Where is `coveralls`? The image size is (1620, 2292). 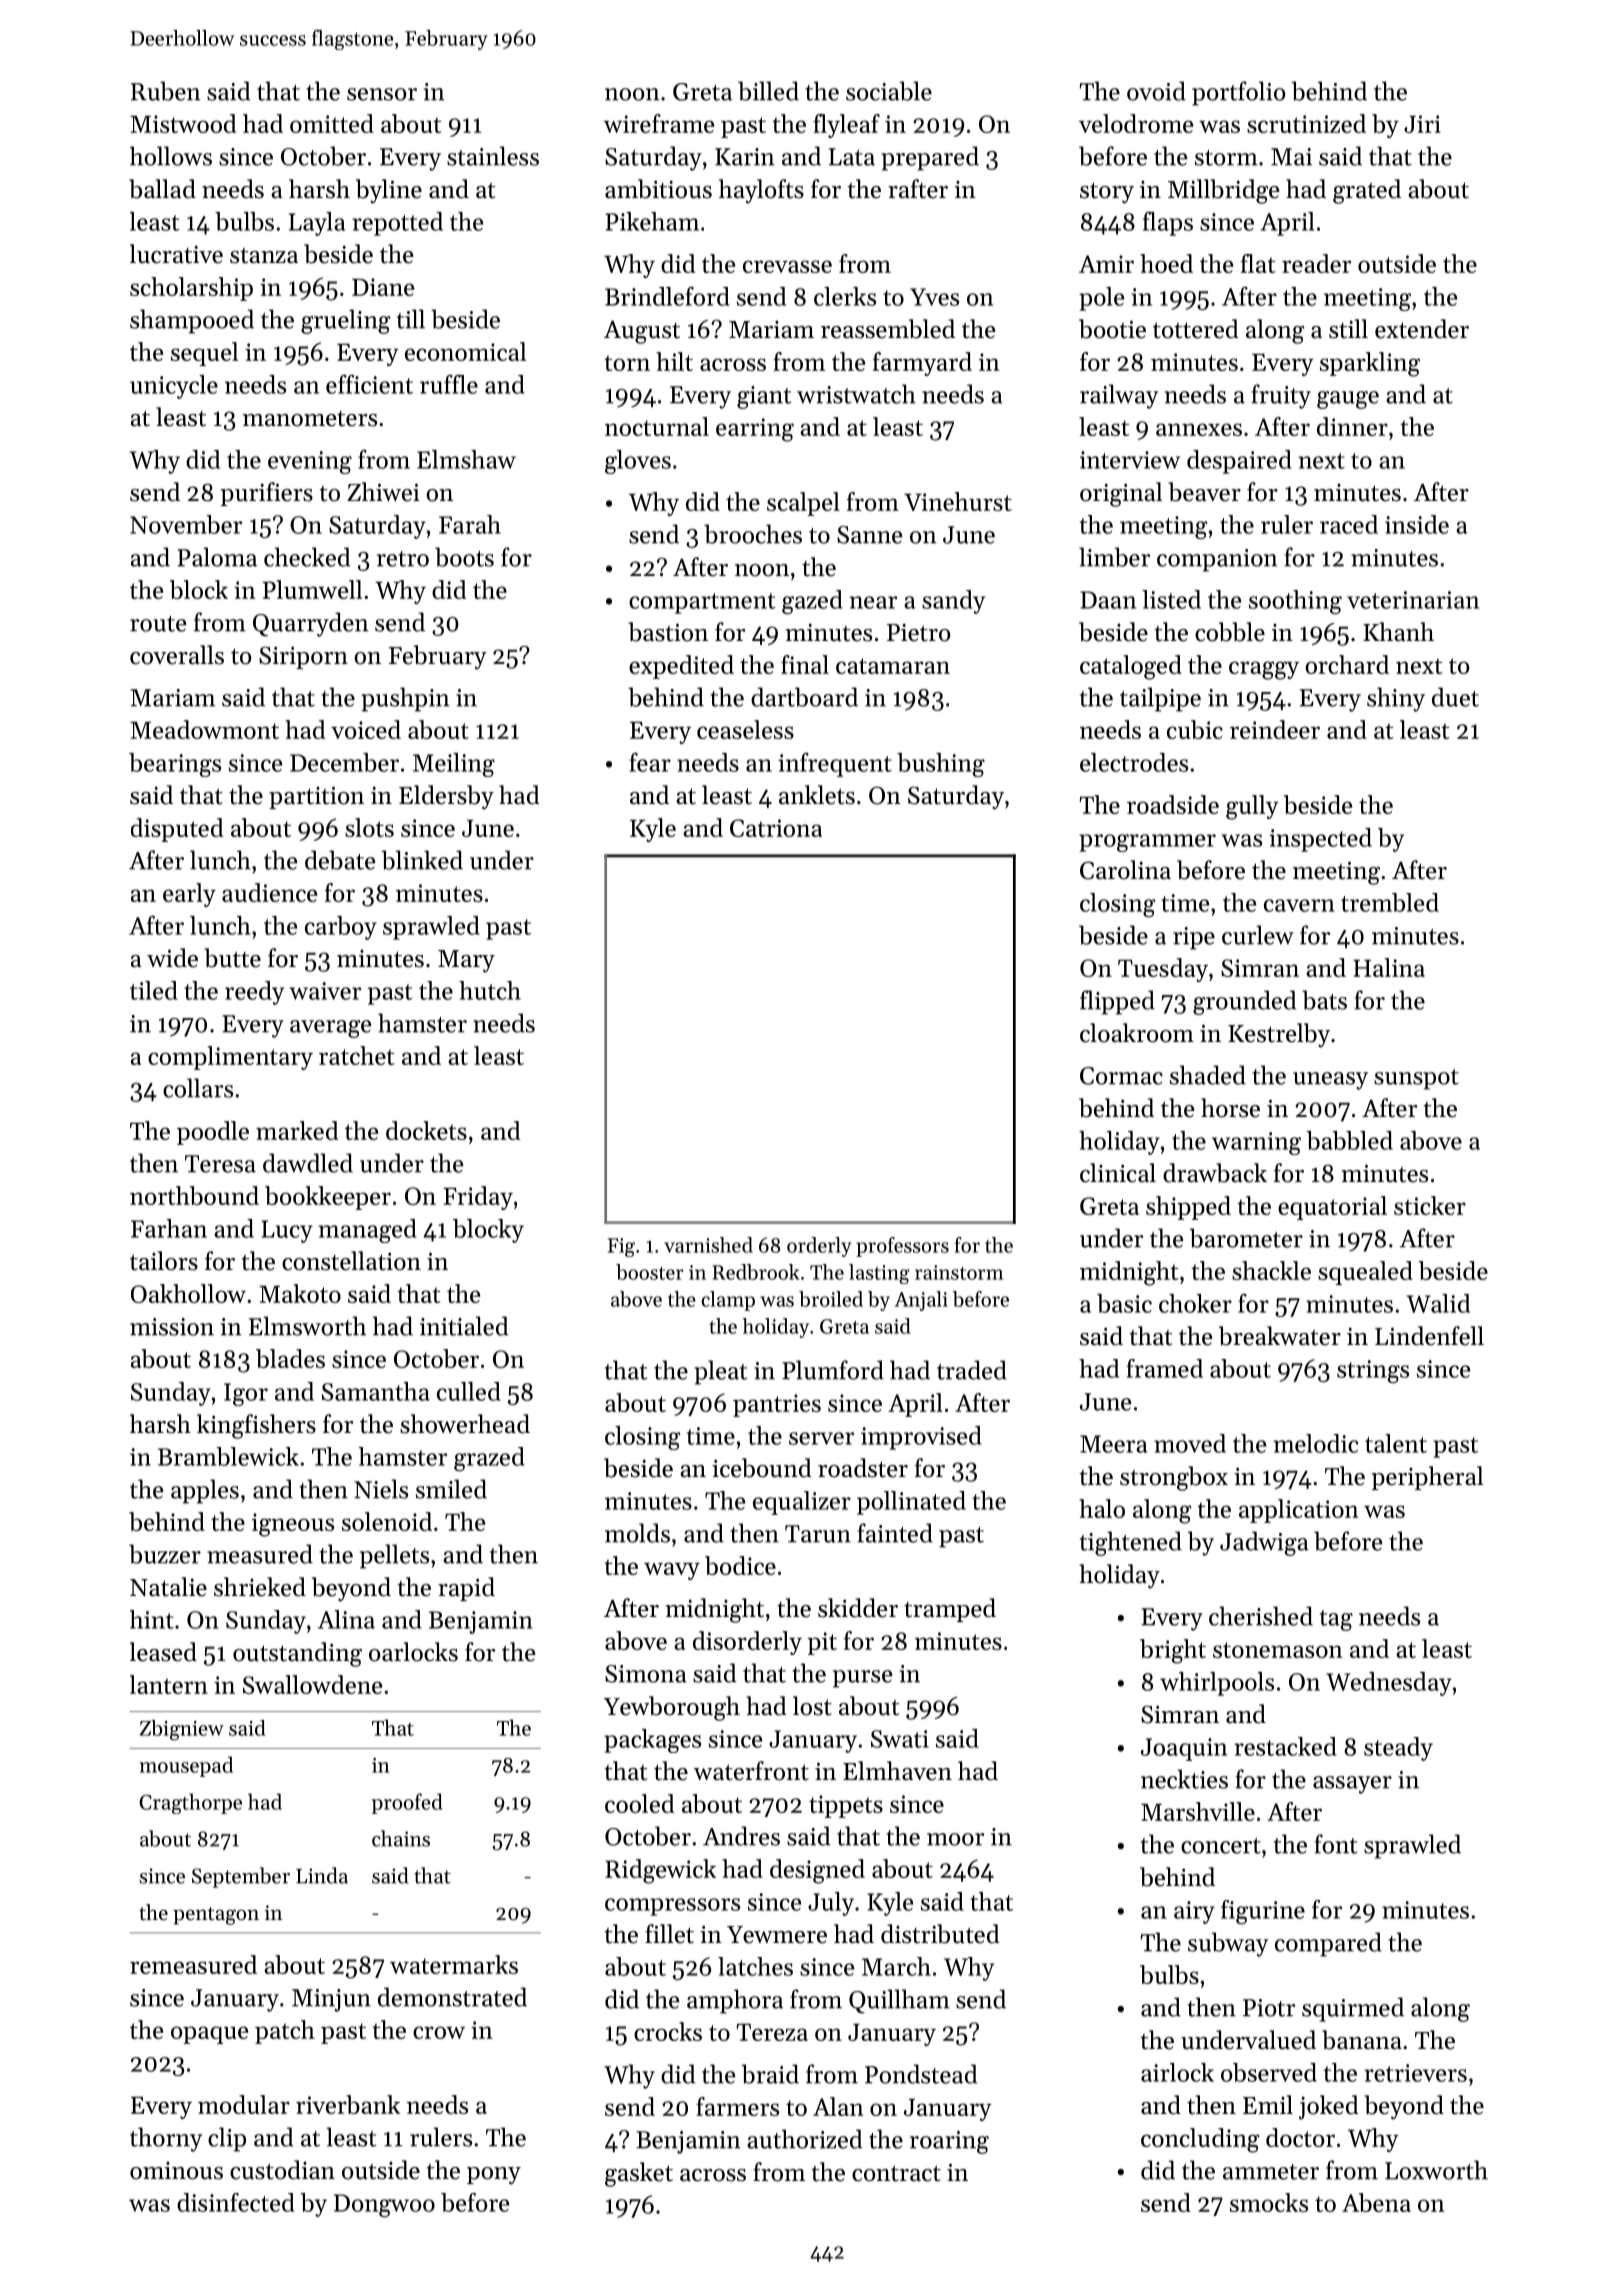
coveralls is located at coordinates (177, 655).
